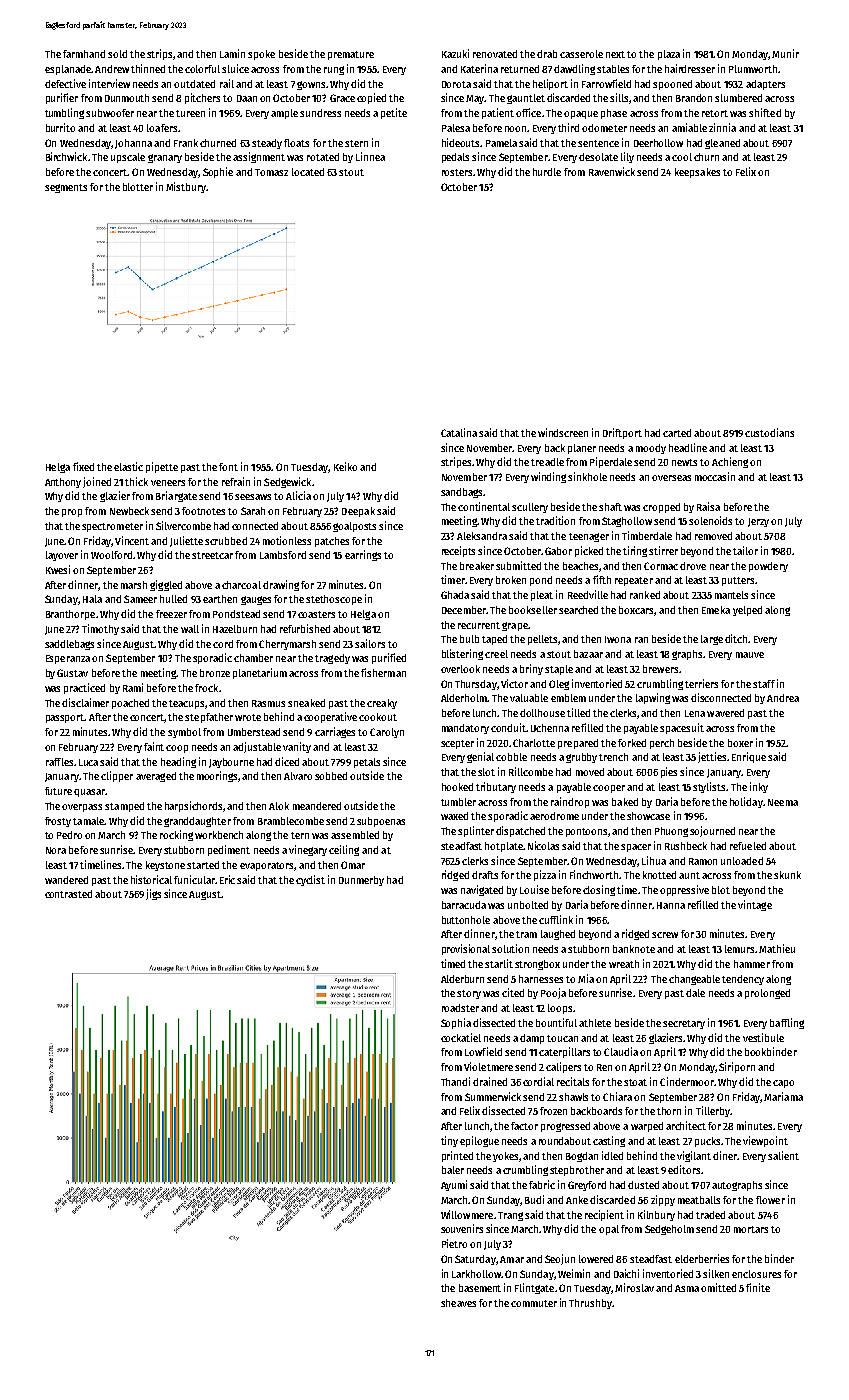  Describe the element at coordinates (622, 433) in the screenshot. I see `Driftport` at that location.
